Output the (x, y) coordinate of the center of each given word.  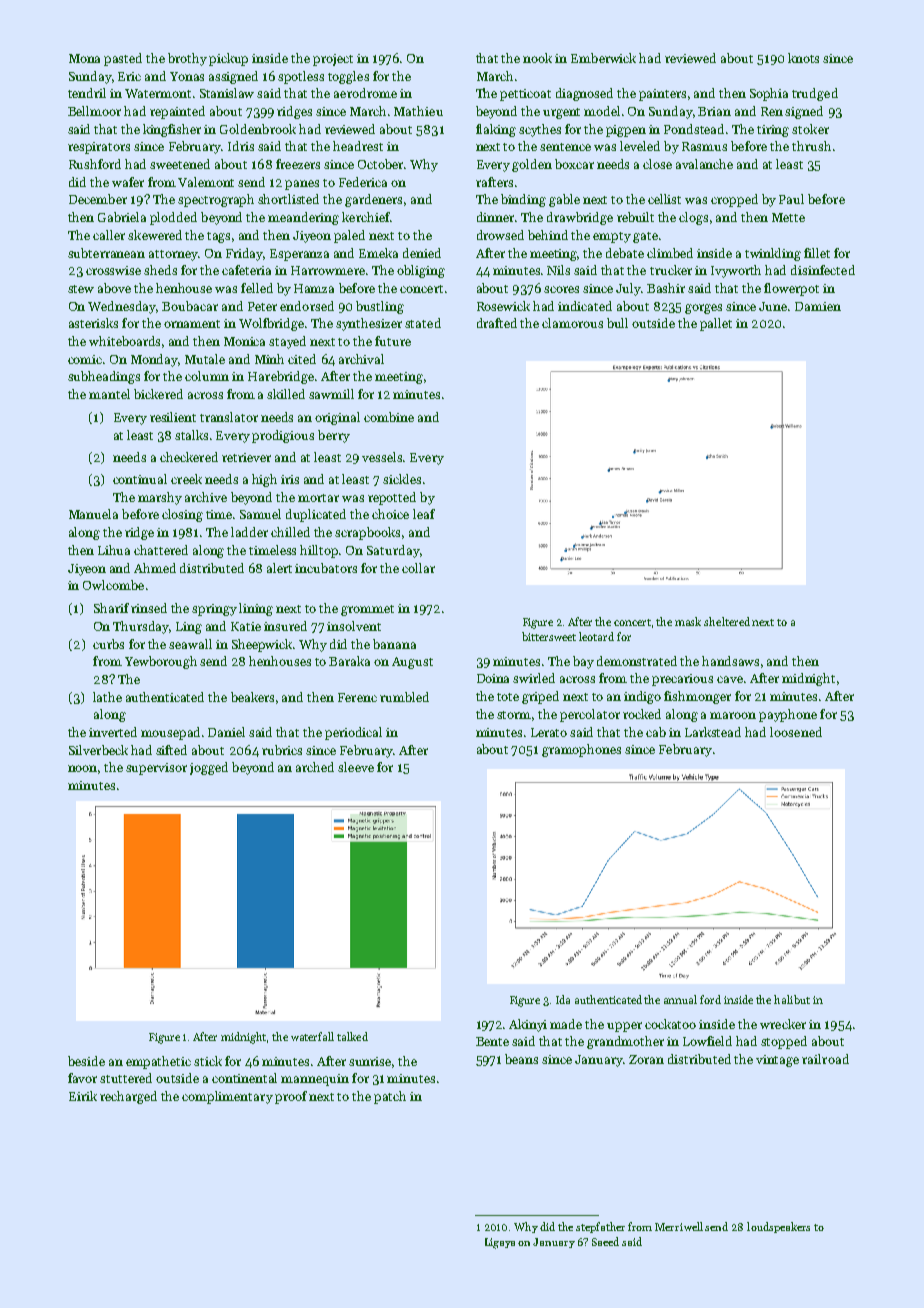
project (333, 60)
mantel (109, 394)
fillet (817, 253)
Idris (241, 146)
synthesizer (369, 324)
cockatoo (670, 1024)
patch (390, 1097)
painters (662, 95)
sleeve (356, 767)
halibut (792, 999)
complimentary (227, 1097)
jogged (209, 768)
